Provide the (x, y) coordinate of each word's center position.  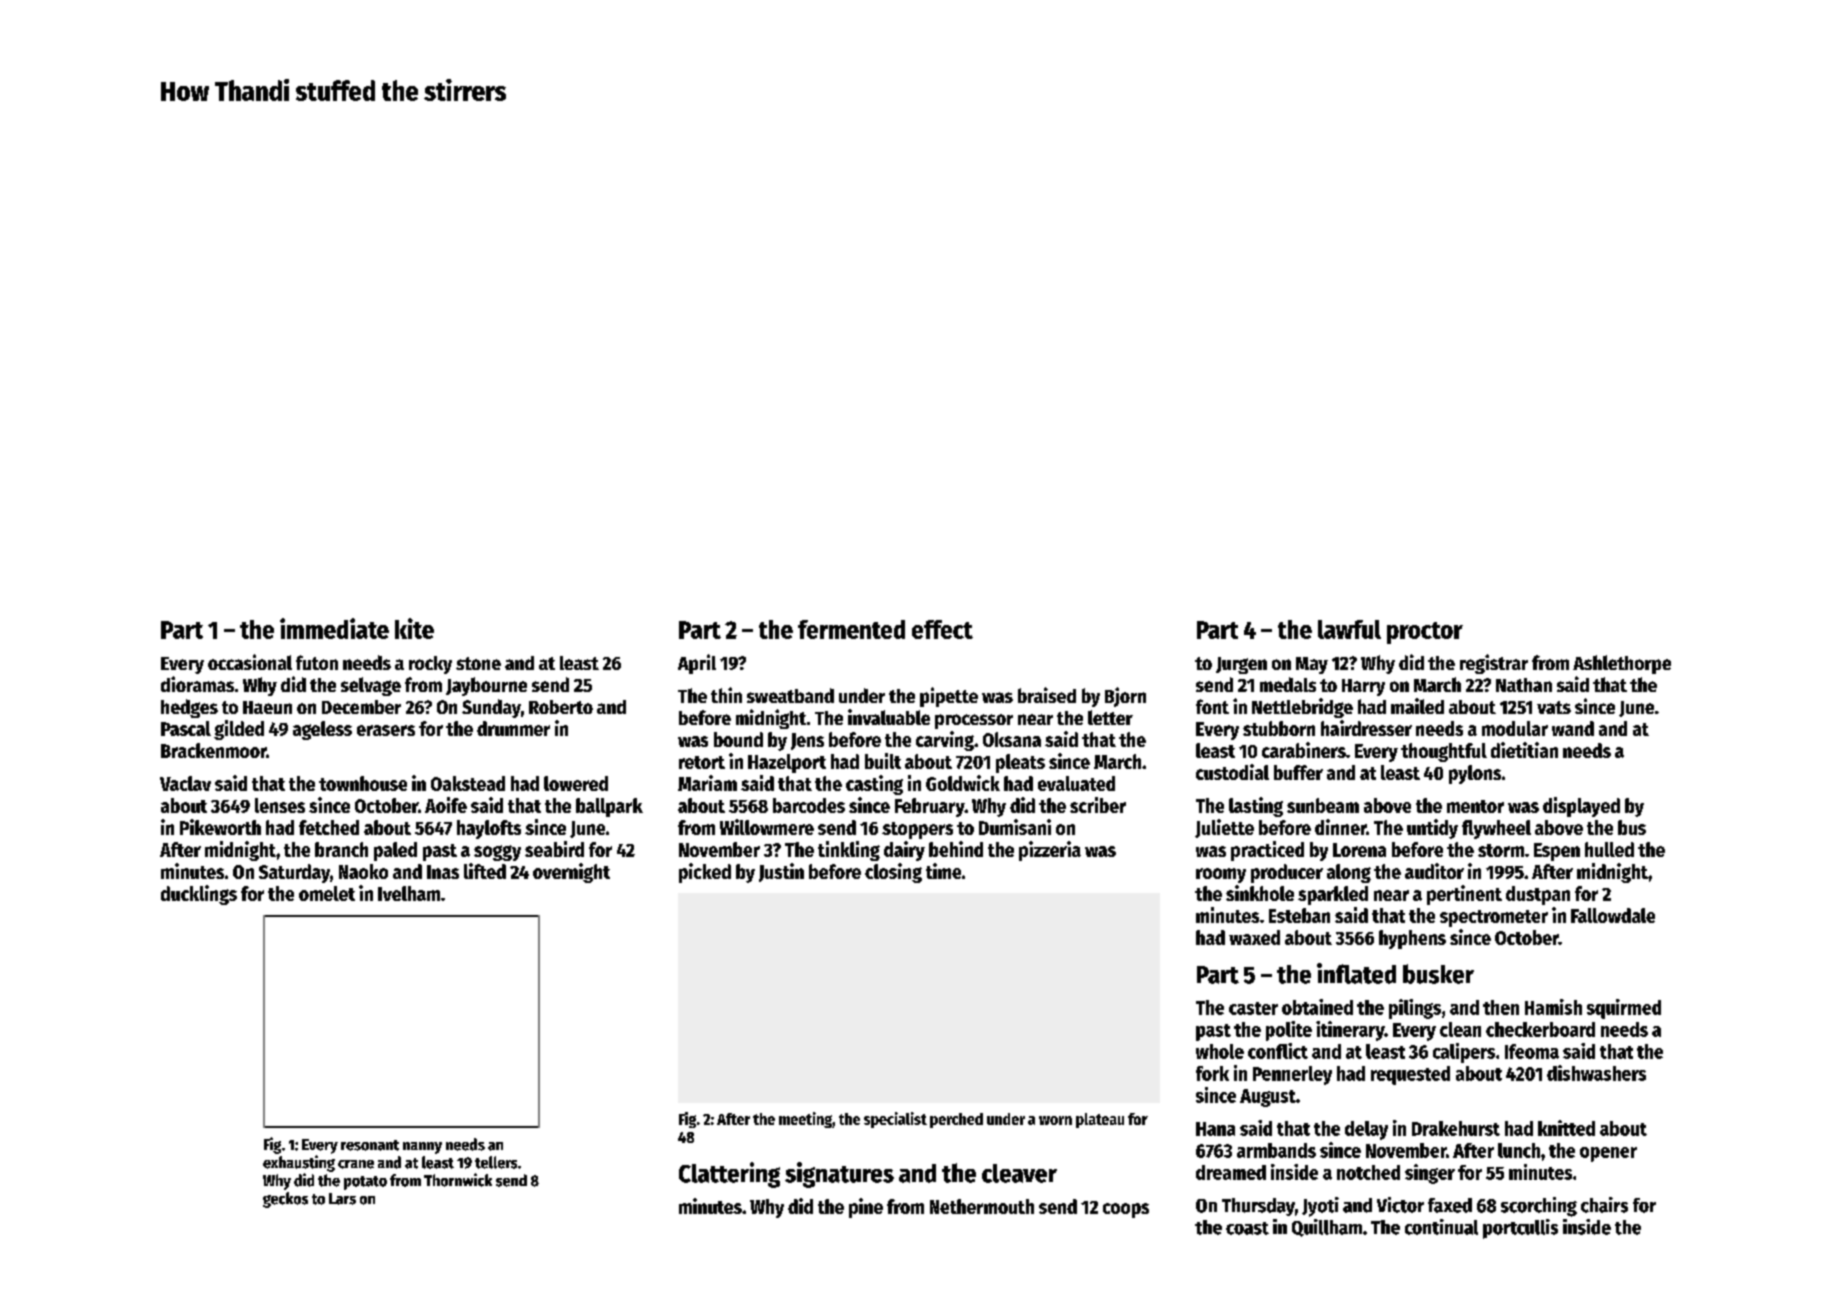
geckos (285, 1200)
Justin (781, 872)
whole (1220, 1051)
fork (1212, 1073)
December (361, 707)
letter (1110, 717)
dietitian (1524, 750)
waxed (1254, 937)
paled (395, 851)
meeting (805, 1120)
